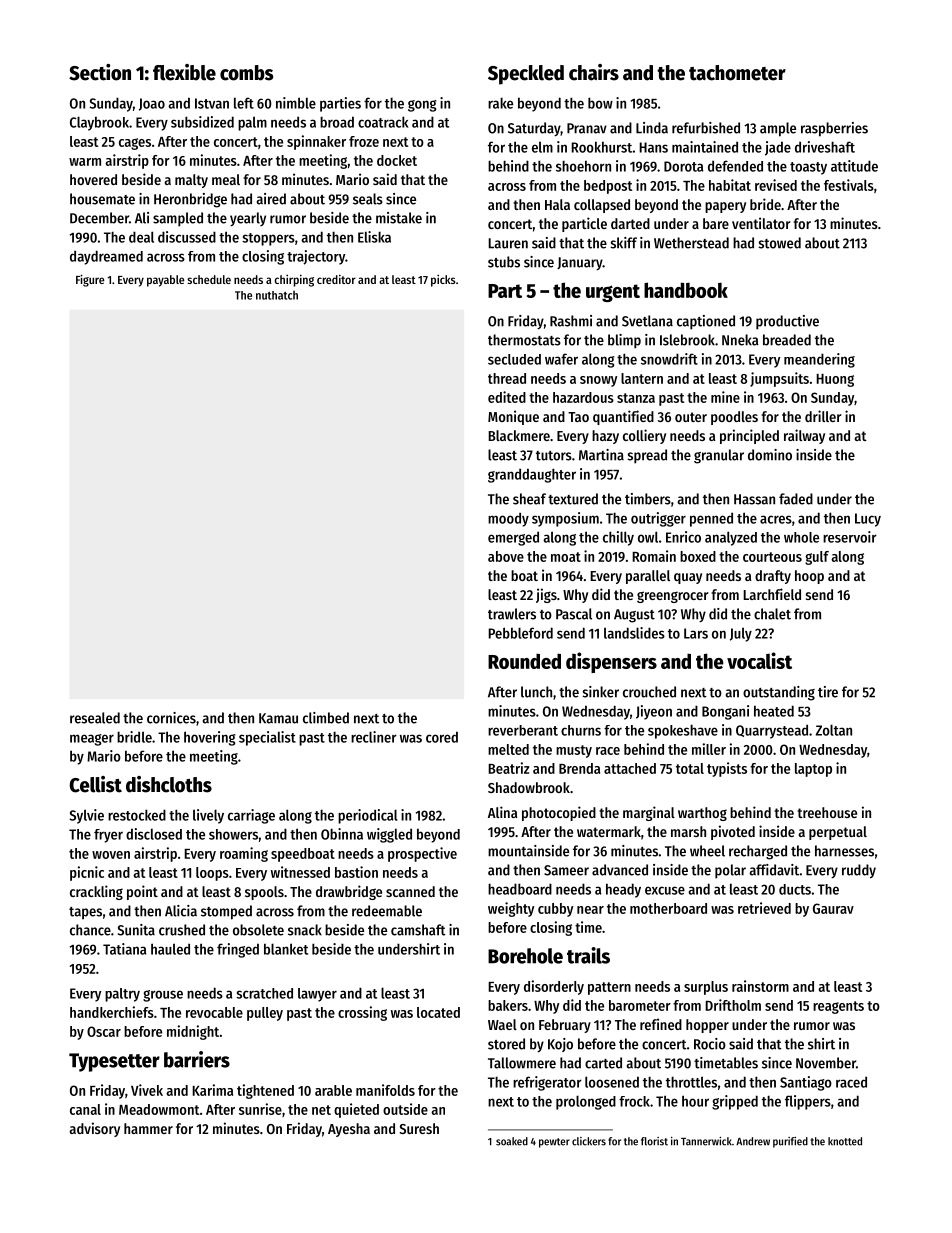 The height and width of the screenshot is (1233, 952). Describe the element at coordinates (191, 181) in the screenshot. I see `malty` at that location.
